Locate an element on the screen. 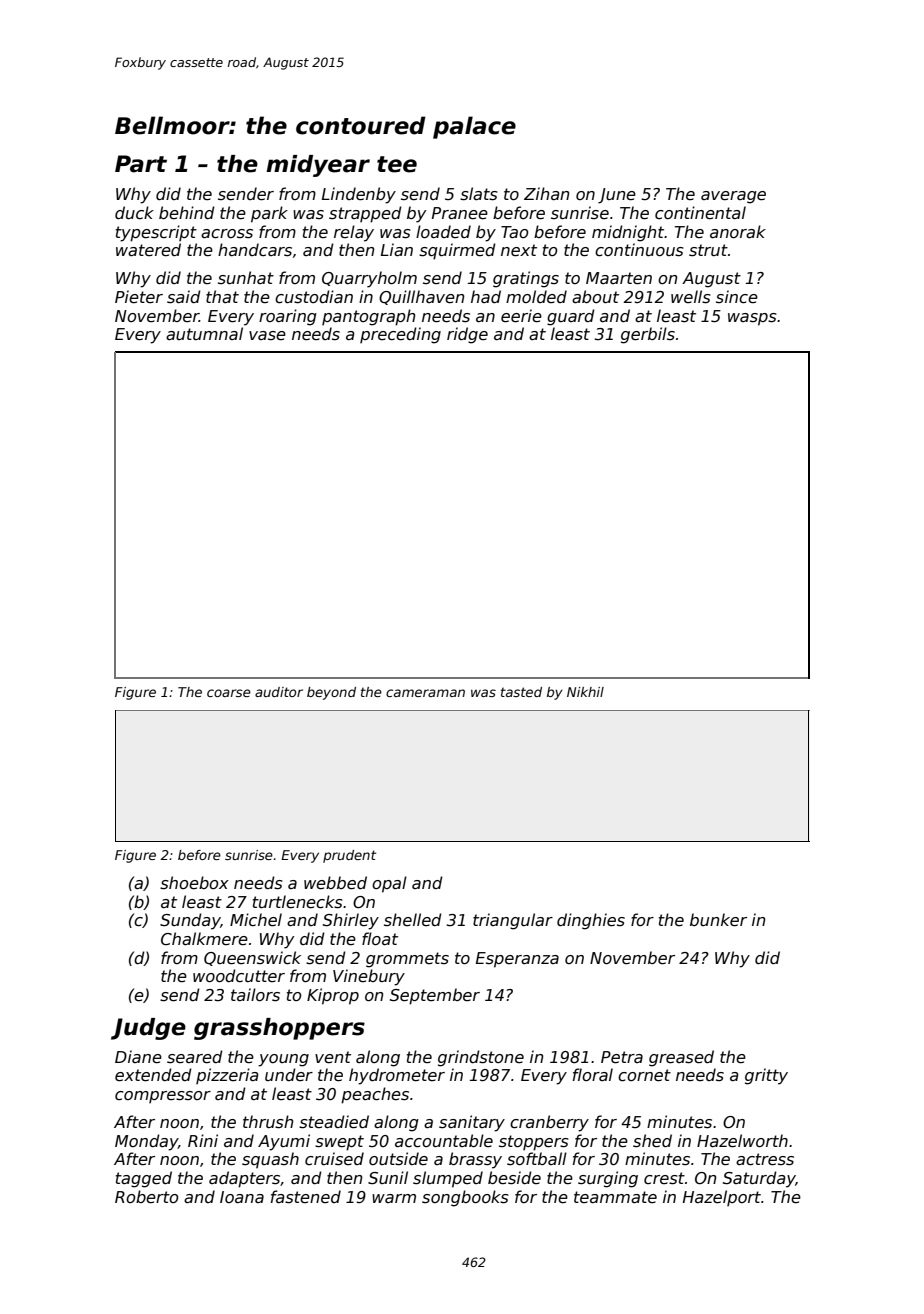 This screenshot has width=924, height=1314. across is located at coordinates (227, 234).
